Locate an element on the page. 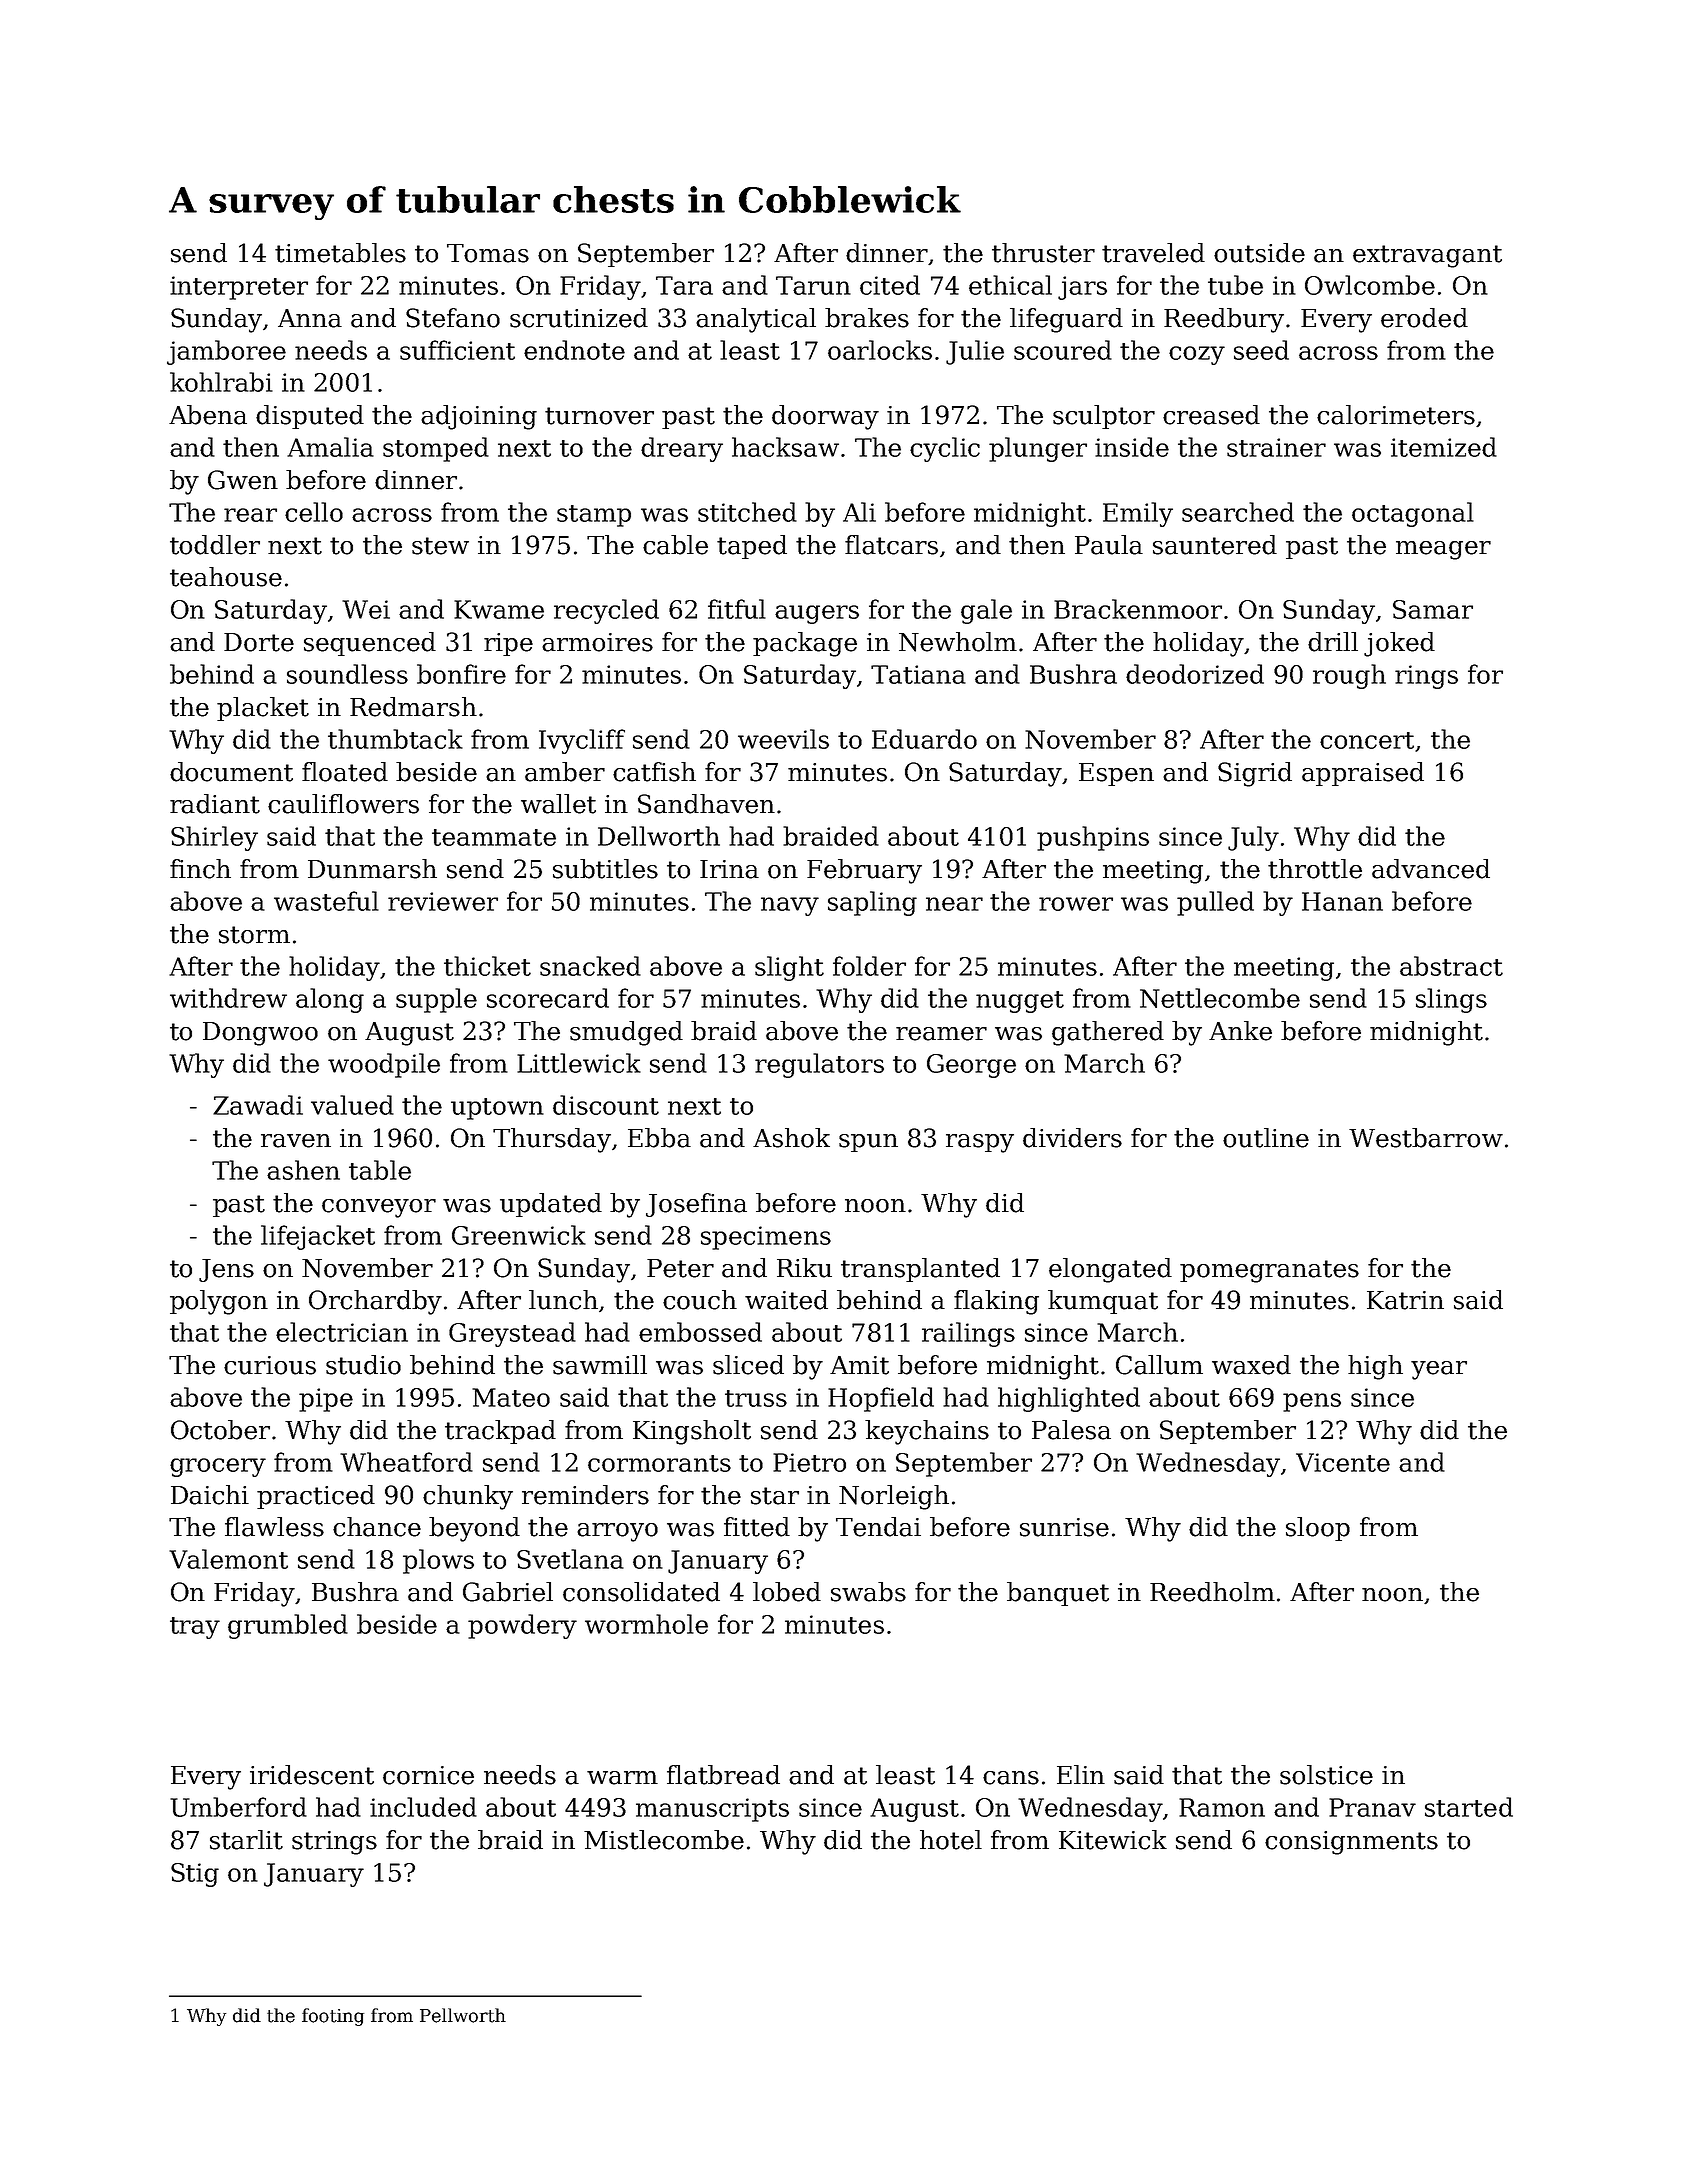 The image size is (1683, 2178). Westbarrow is located at coordinates (1426, 1138).
